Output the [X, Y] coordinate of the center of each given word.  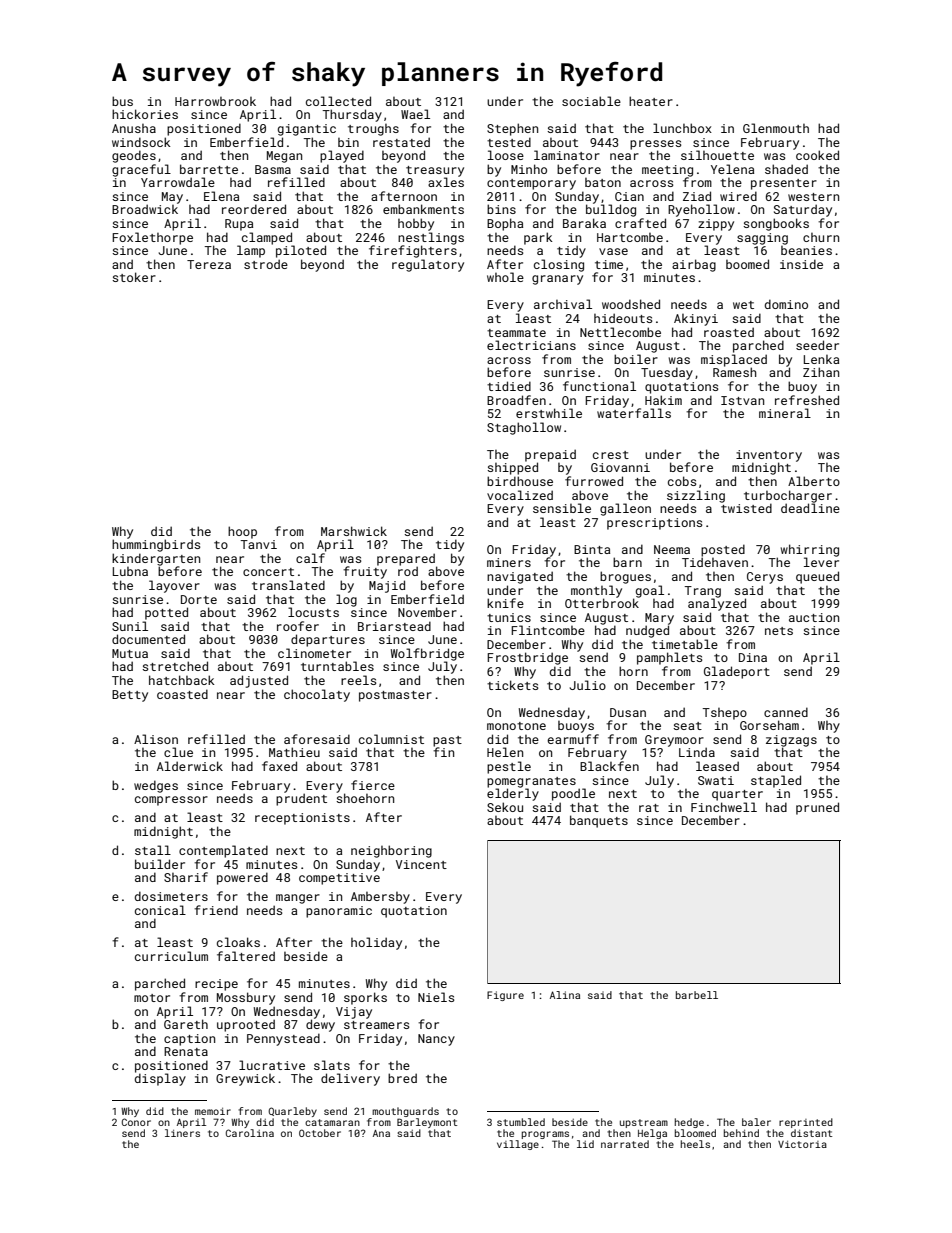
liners [182, 1133]
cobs [682, 481]
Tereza [209, 264]
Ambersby [380, 898]
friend [216, 910]
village [518, 1145]
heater [651, 101]
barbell [697, 995]
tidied [509, 386]
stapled [776, 781]
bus [122, 101]
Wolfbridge [427, 654]
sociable [591, 101]
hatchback [182, 680]
